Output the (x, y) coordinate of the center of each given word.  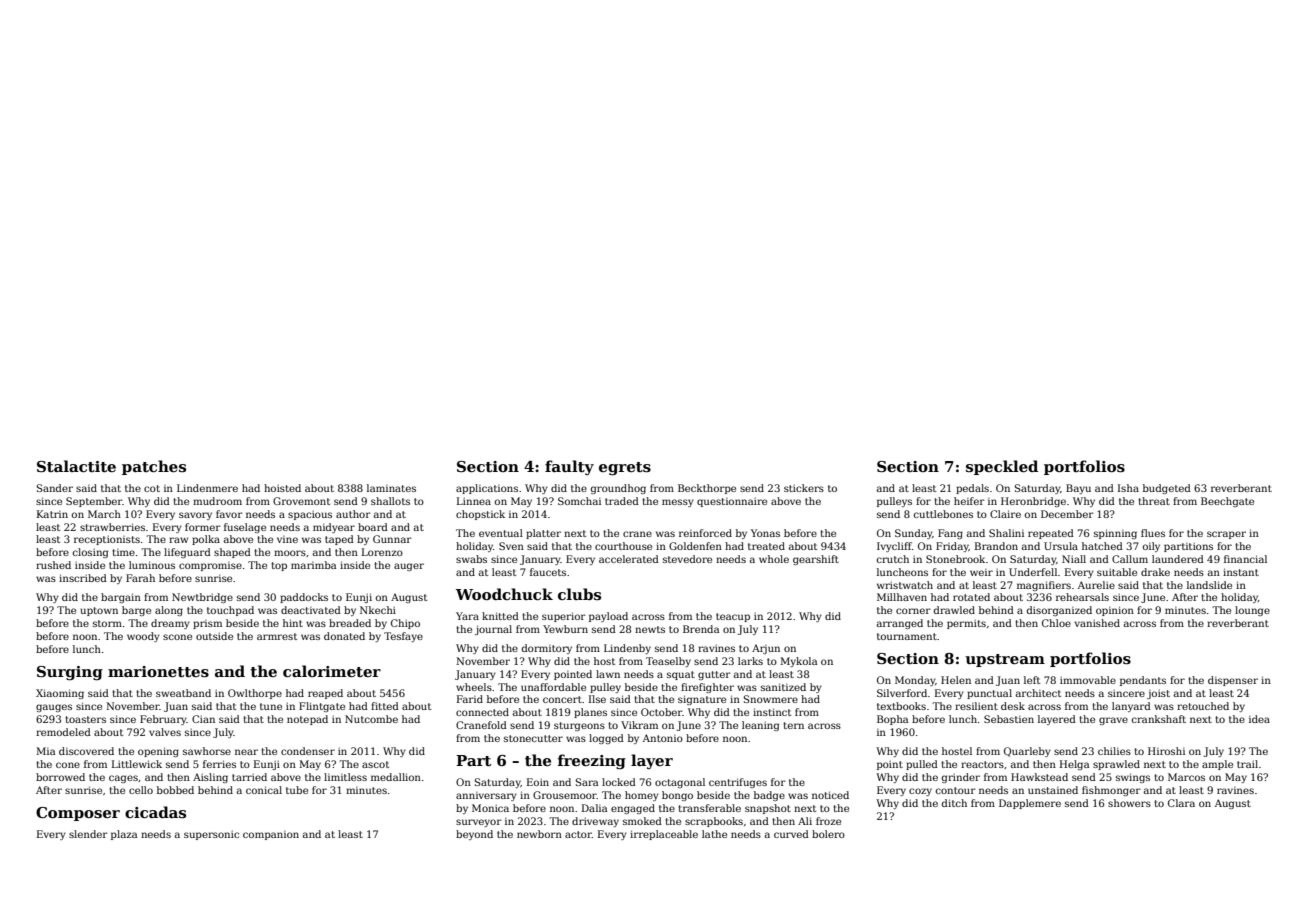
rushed (53, 565)
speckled (1002, 467)
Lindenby (627, 649)
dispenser (1233, 681)
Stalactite (76, 466)
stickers (804, 488)
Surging (70, 673)
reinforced (705, 533)
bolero (828, 834)
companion (271, 835)
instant (1241, 572)
